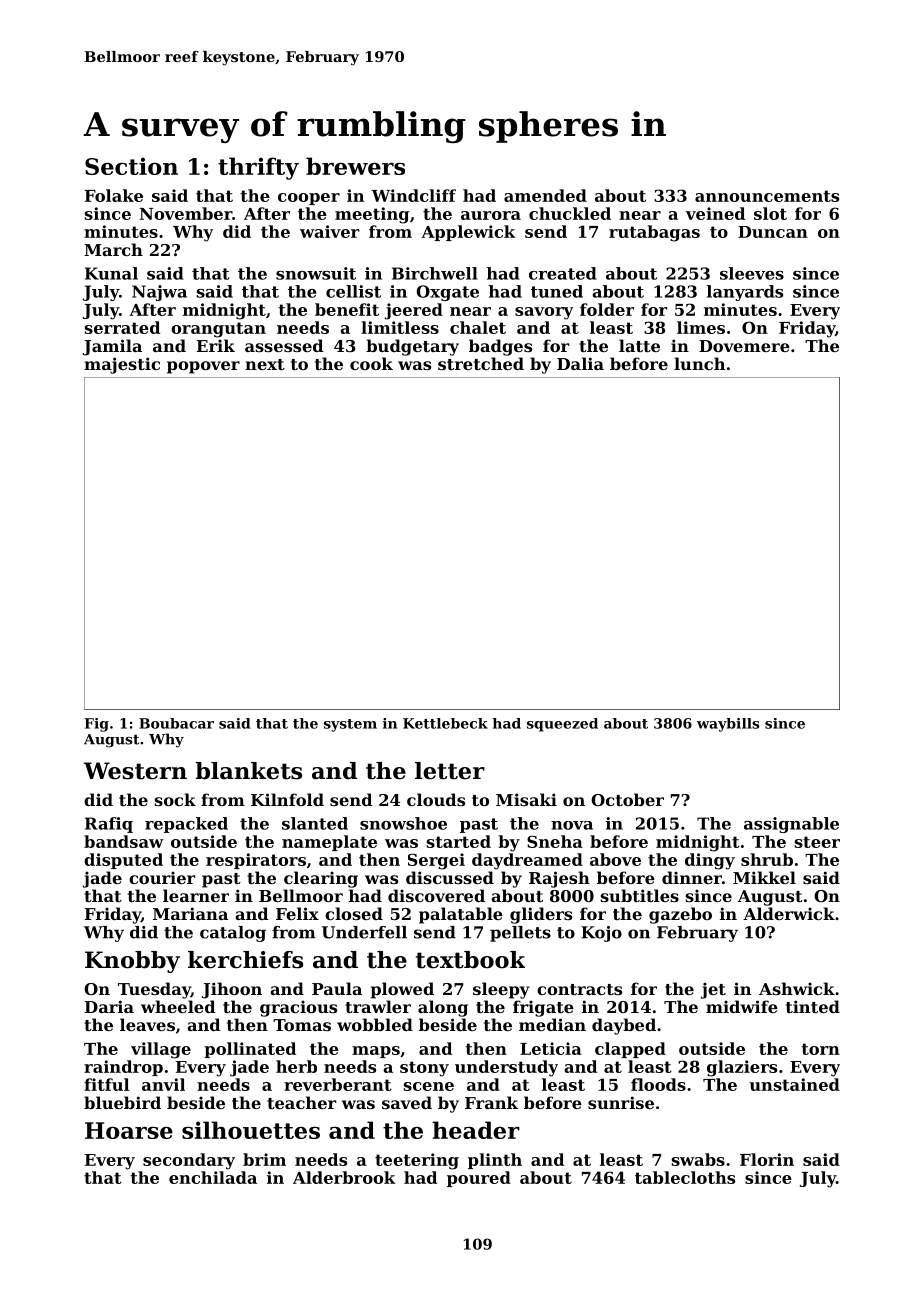  Describe the element at coordinates (728, 725) in the document. I see `waybills` at that location.
